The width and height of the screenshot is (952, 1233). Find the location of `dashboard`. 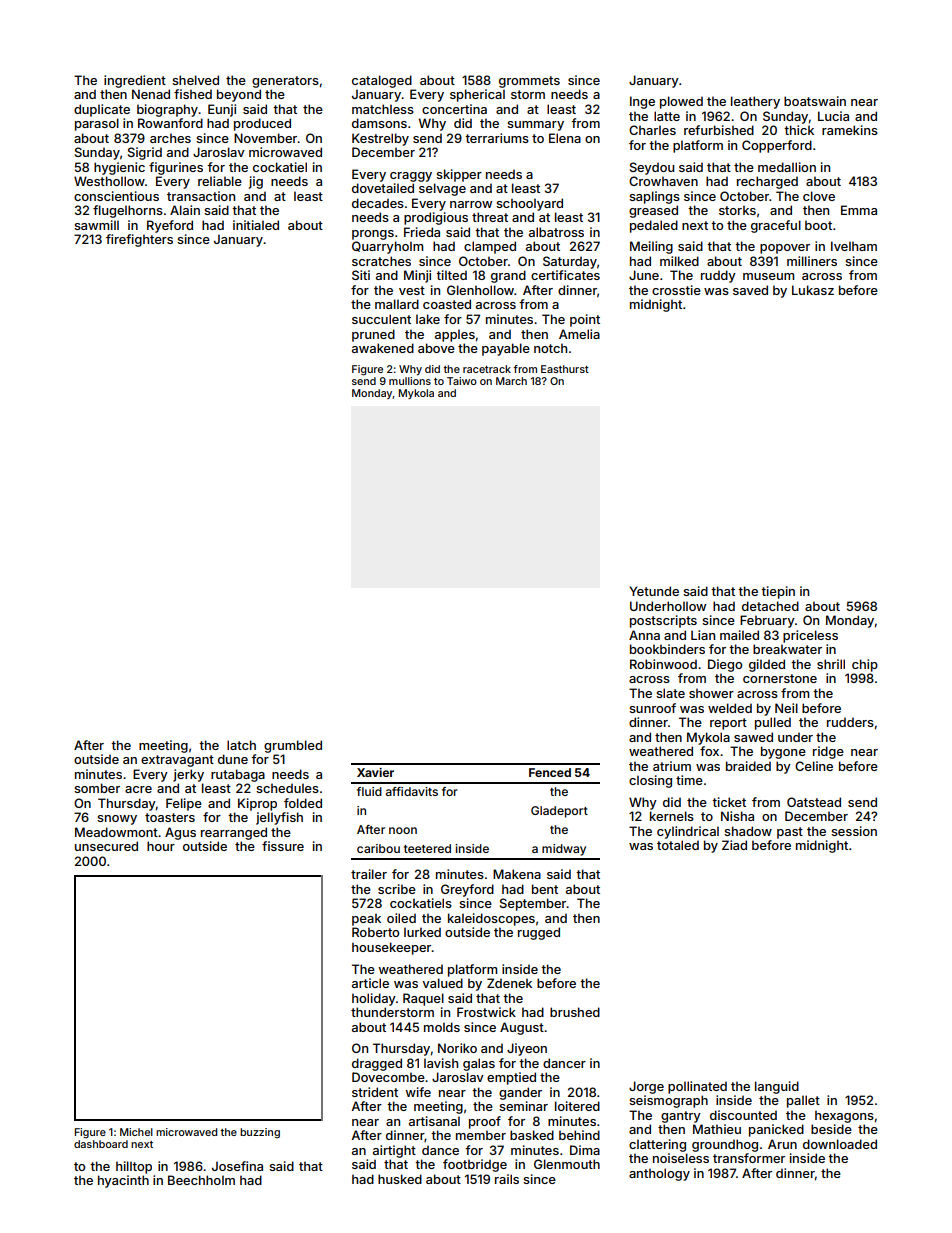

dashboard is located at coordinates (101, 1144).
